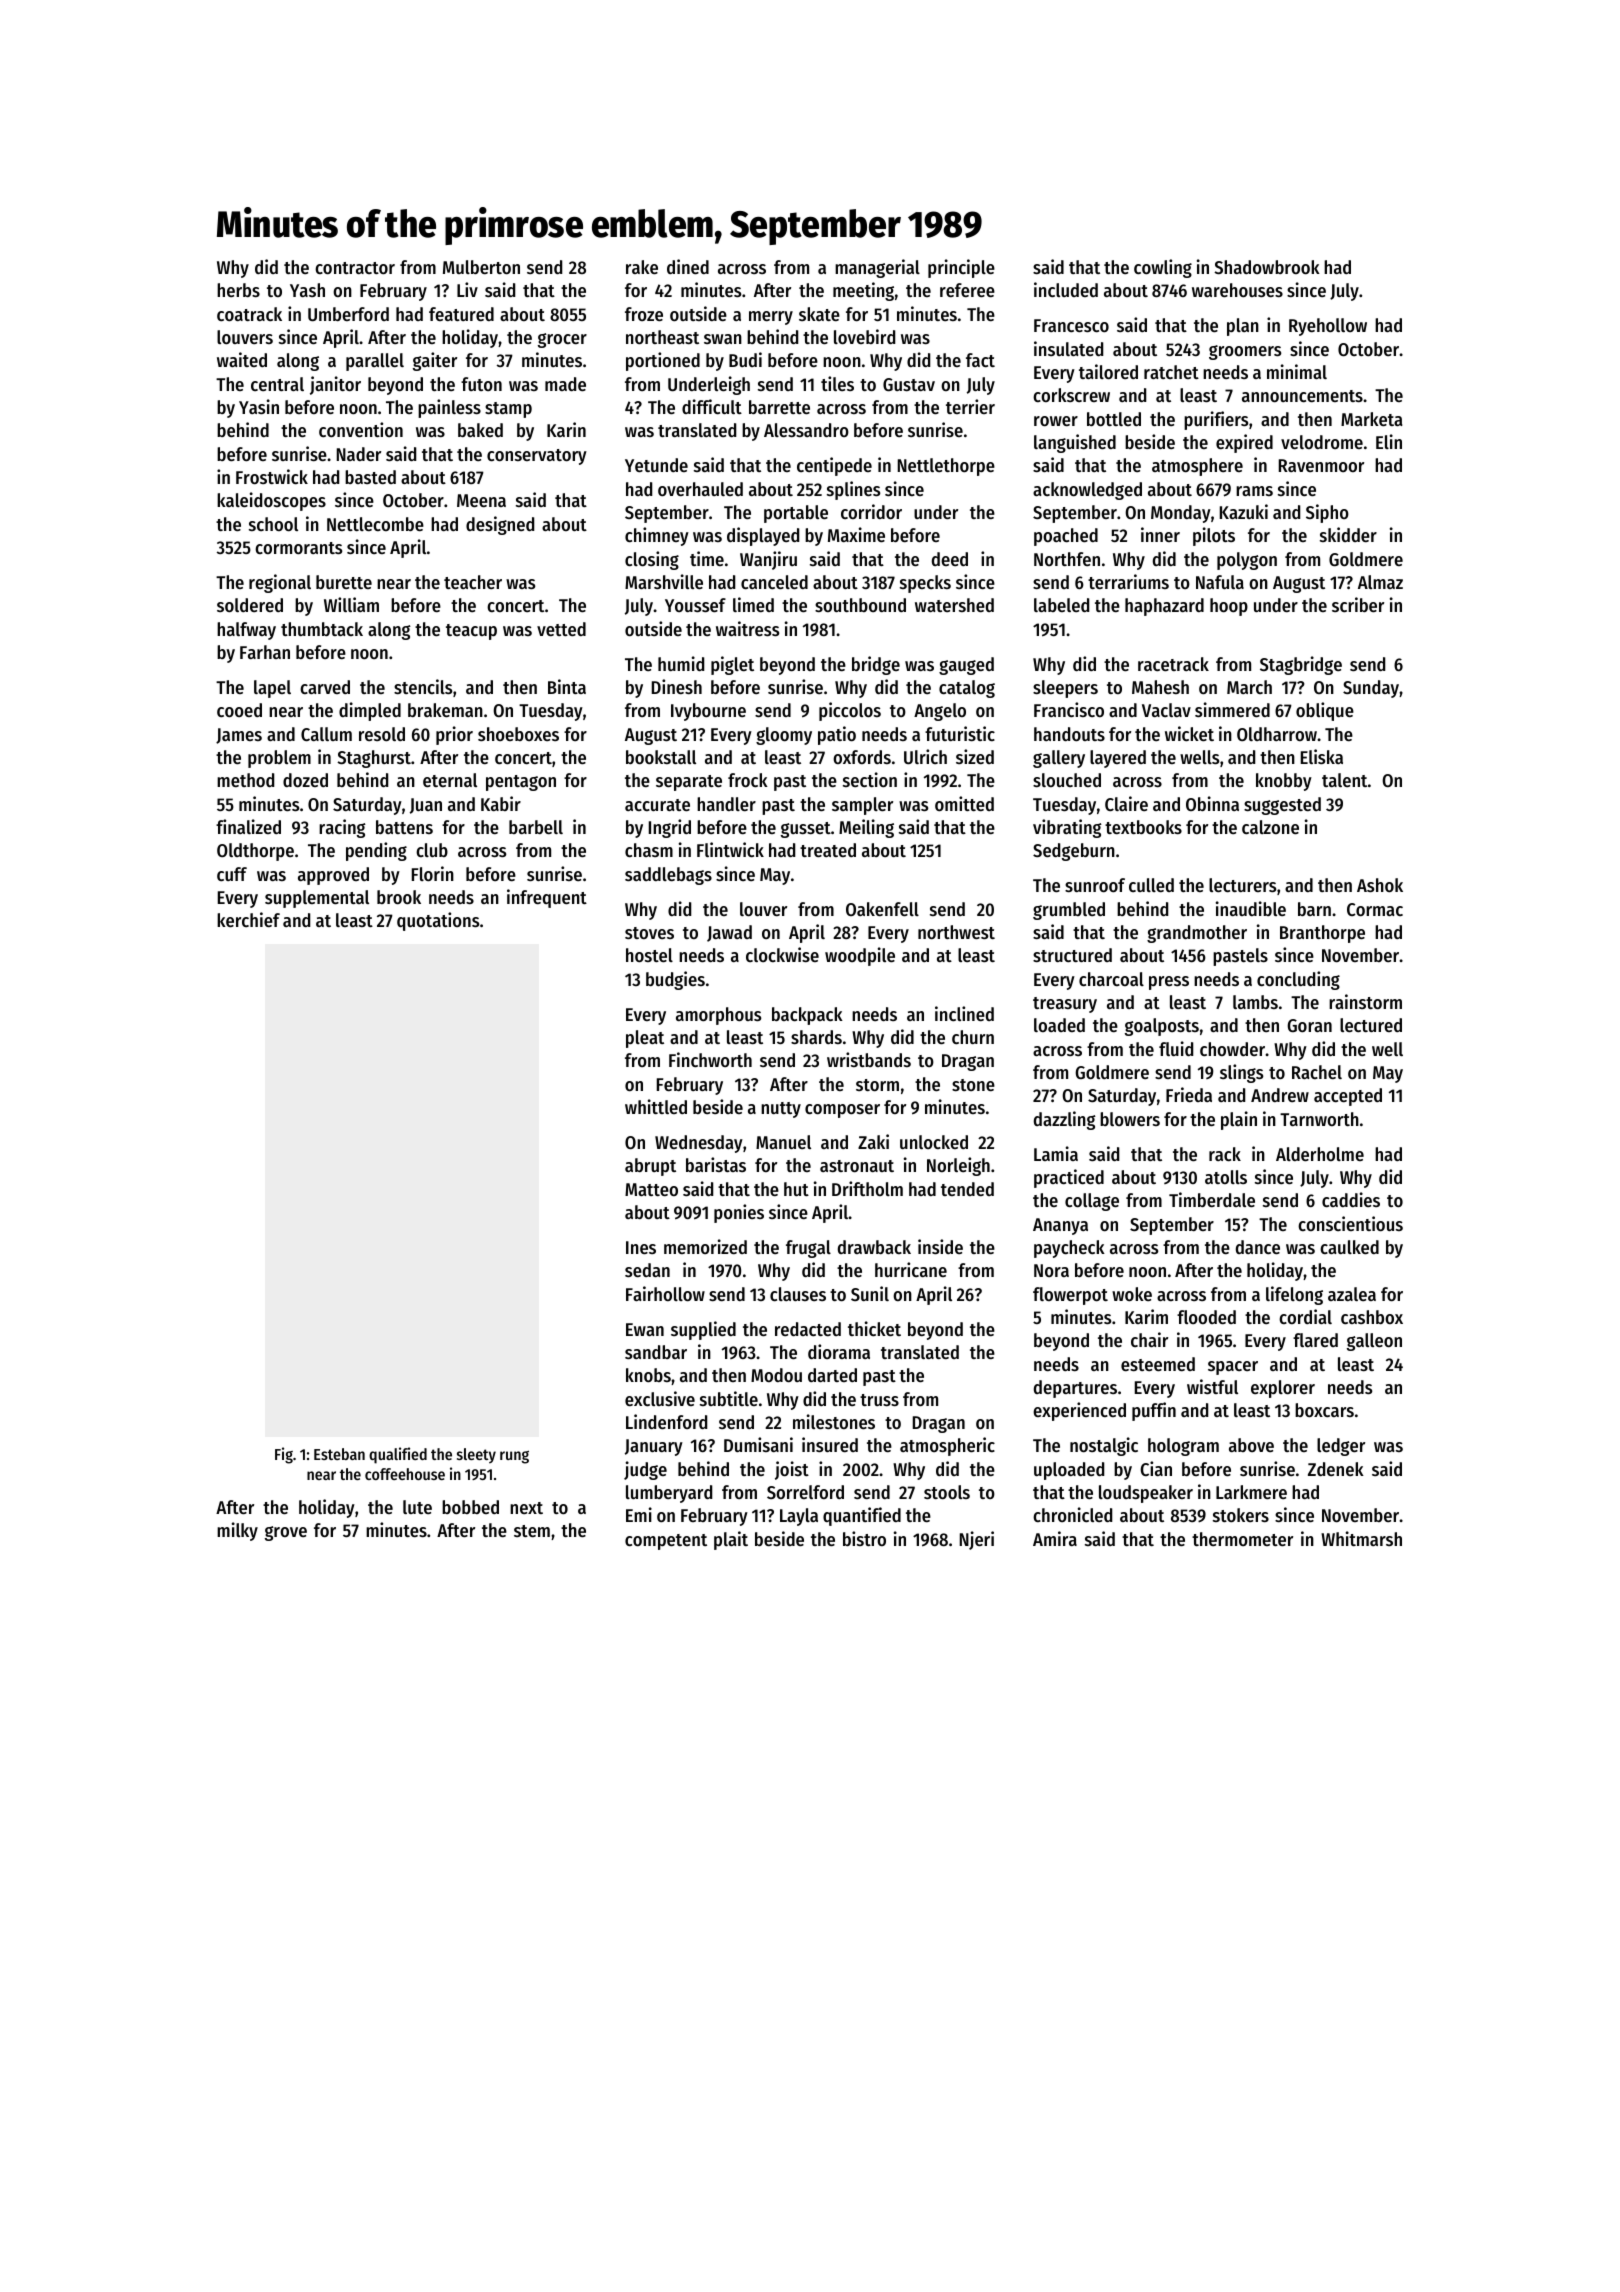 The height and width of the screenshot is (2292, 1620). Describe the element at coordinates (355, 268) in the screenshot. I see `contractor` at that location.
